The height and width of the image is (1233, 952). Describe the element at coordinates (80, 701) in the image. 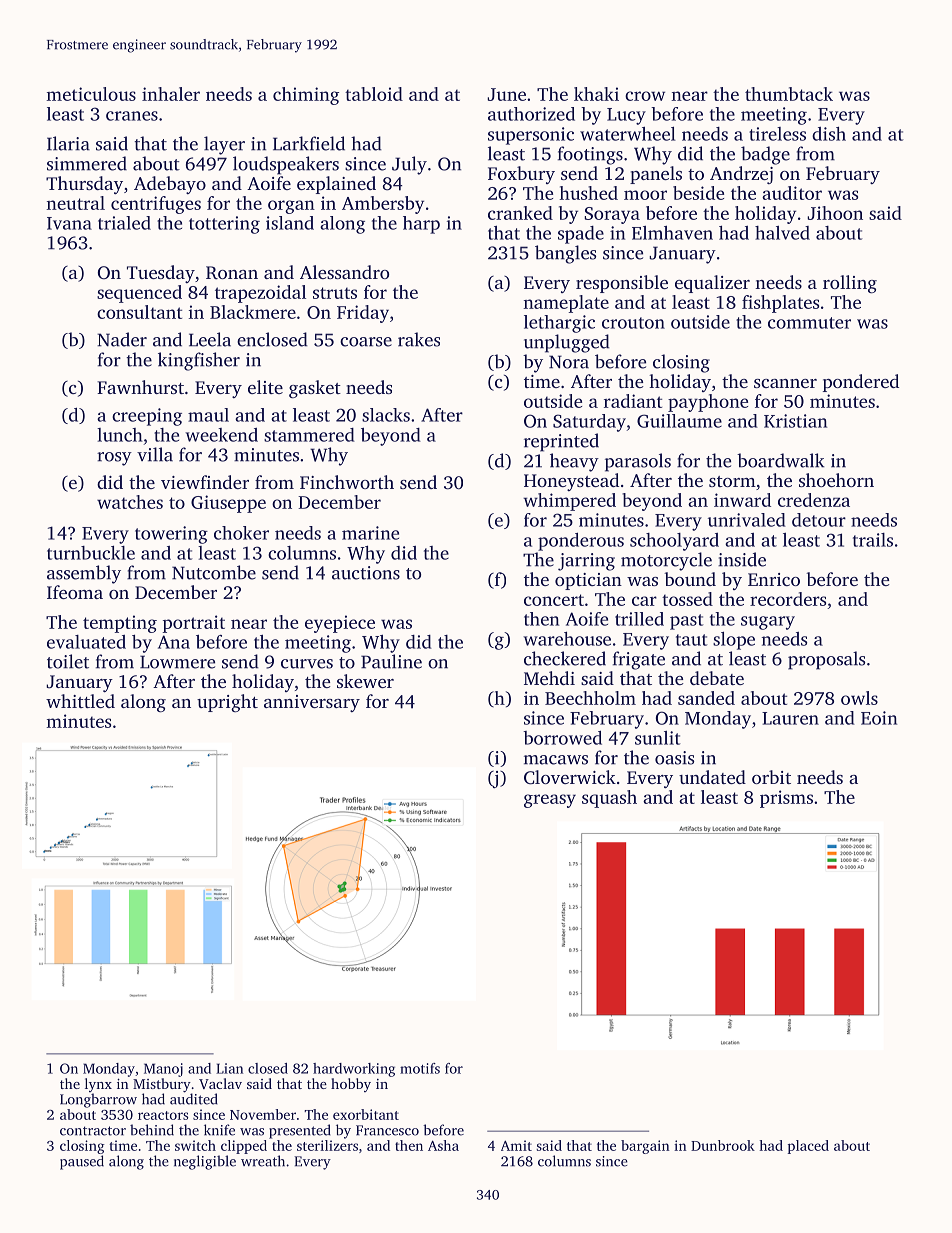

I see `whittled` at that location.
